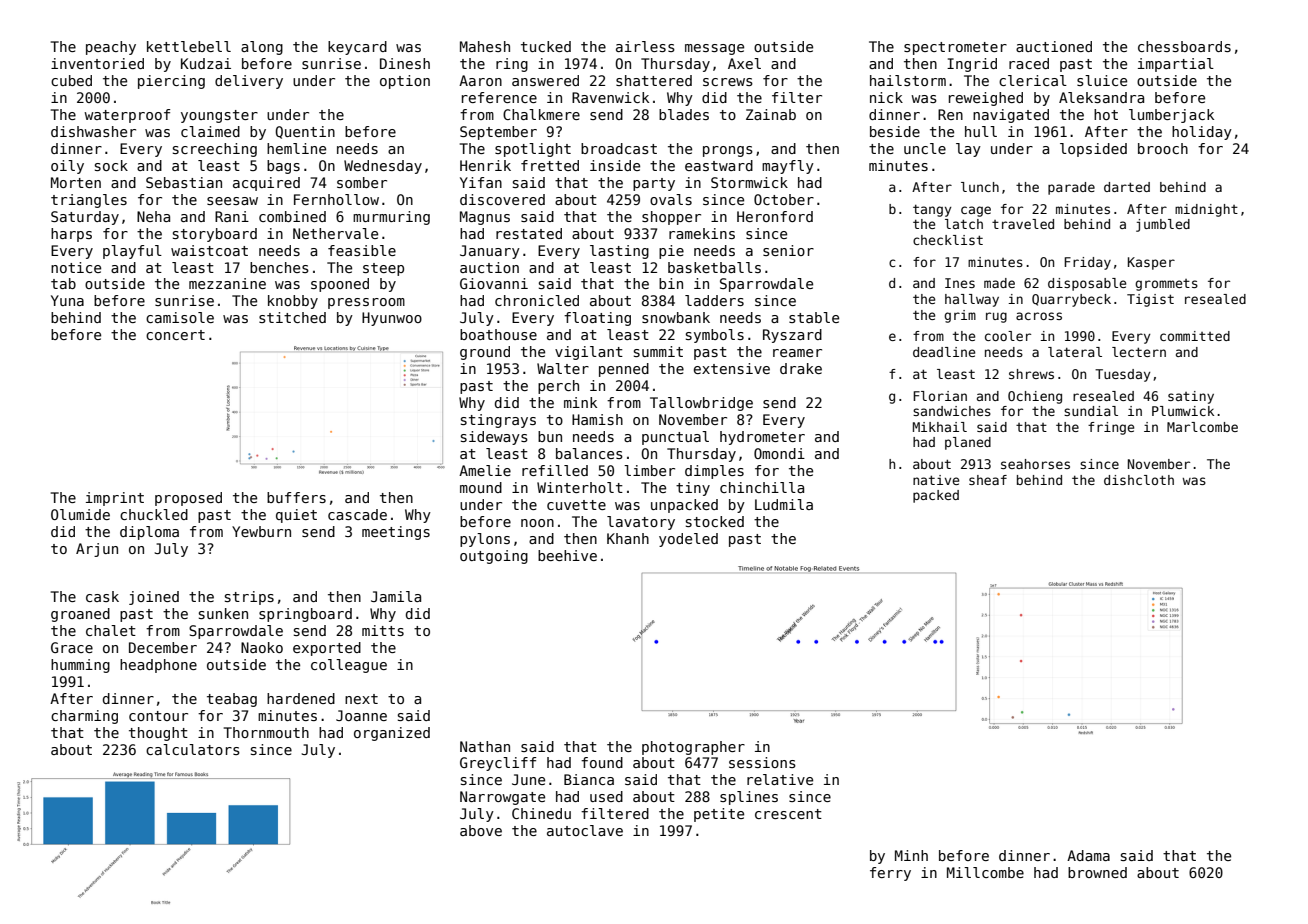 Image resolution: width=1308 pixels, height=924 pixels. What do you see at coordinates (597, 419) in the page?
I see `Hamish` at bounding box center [597, 419].
